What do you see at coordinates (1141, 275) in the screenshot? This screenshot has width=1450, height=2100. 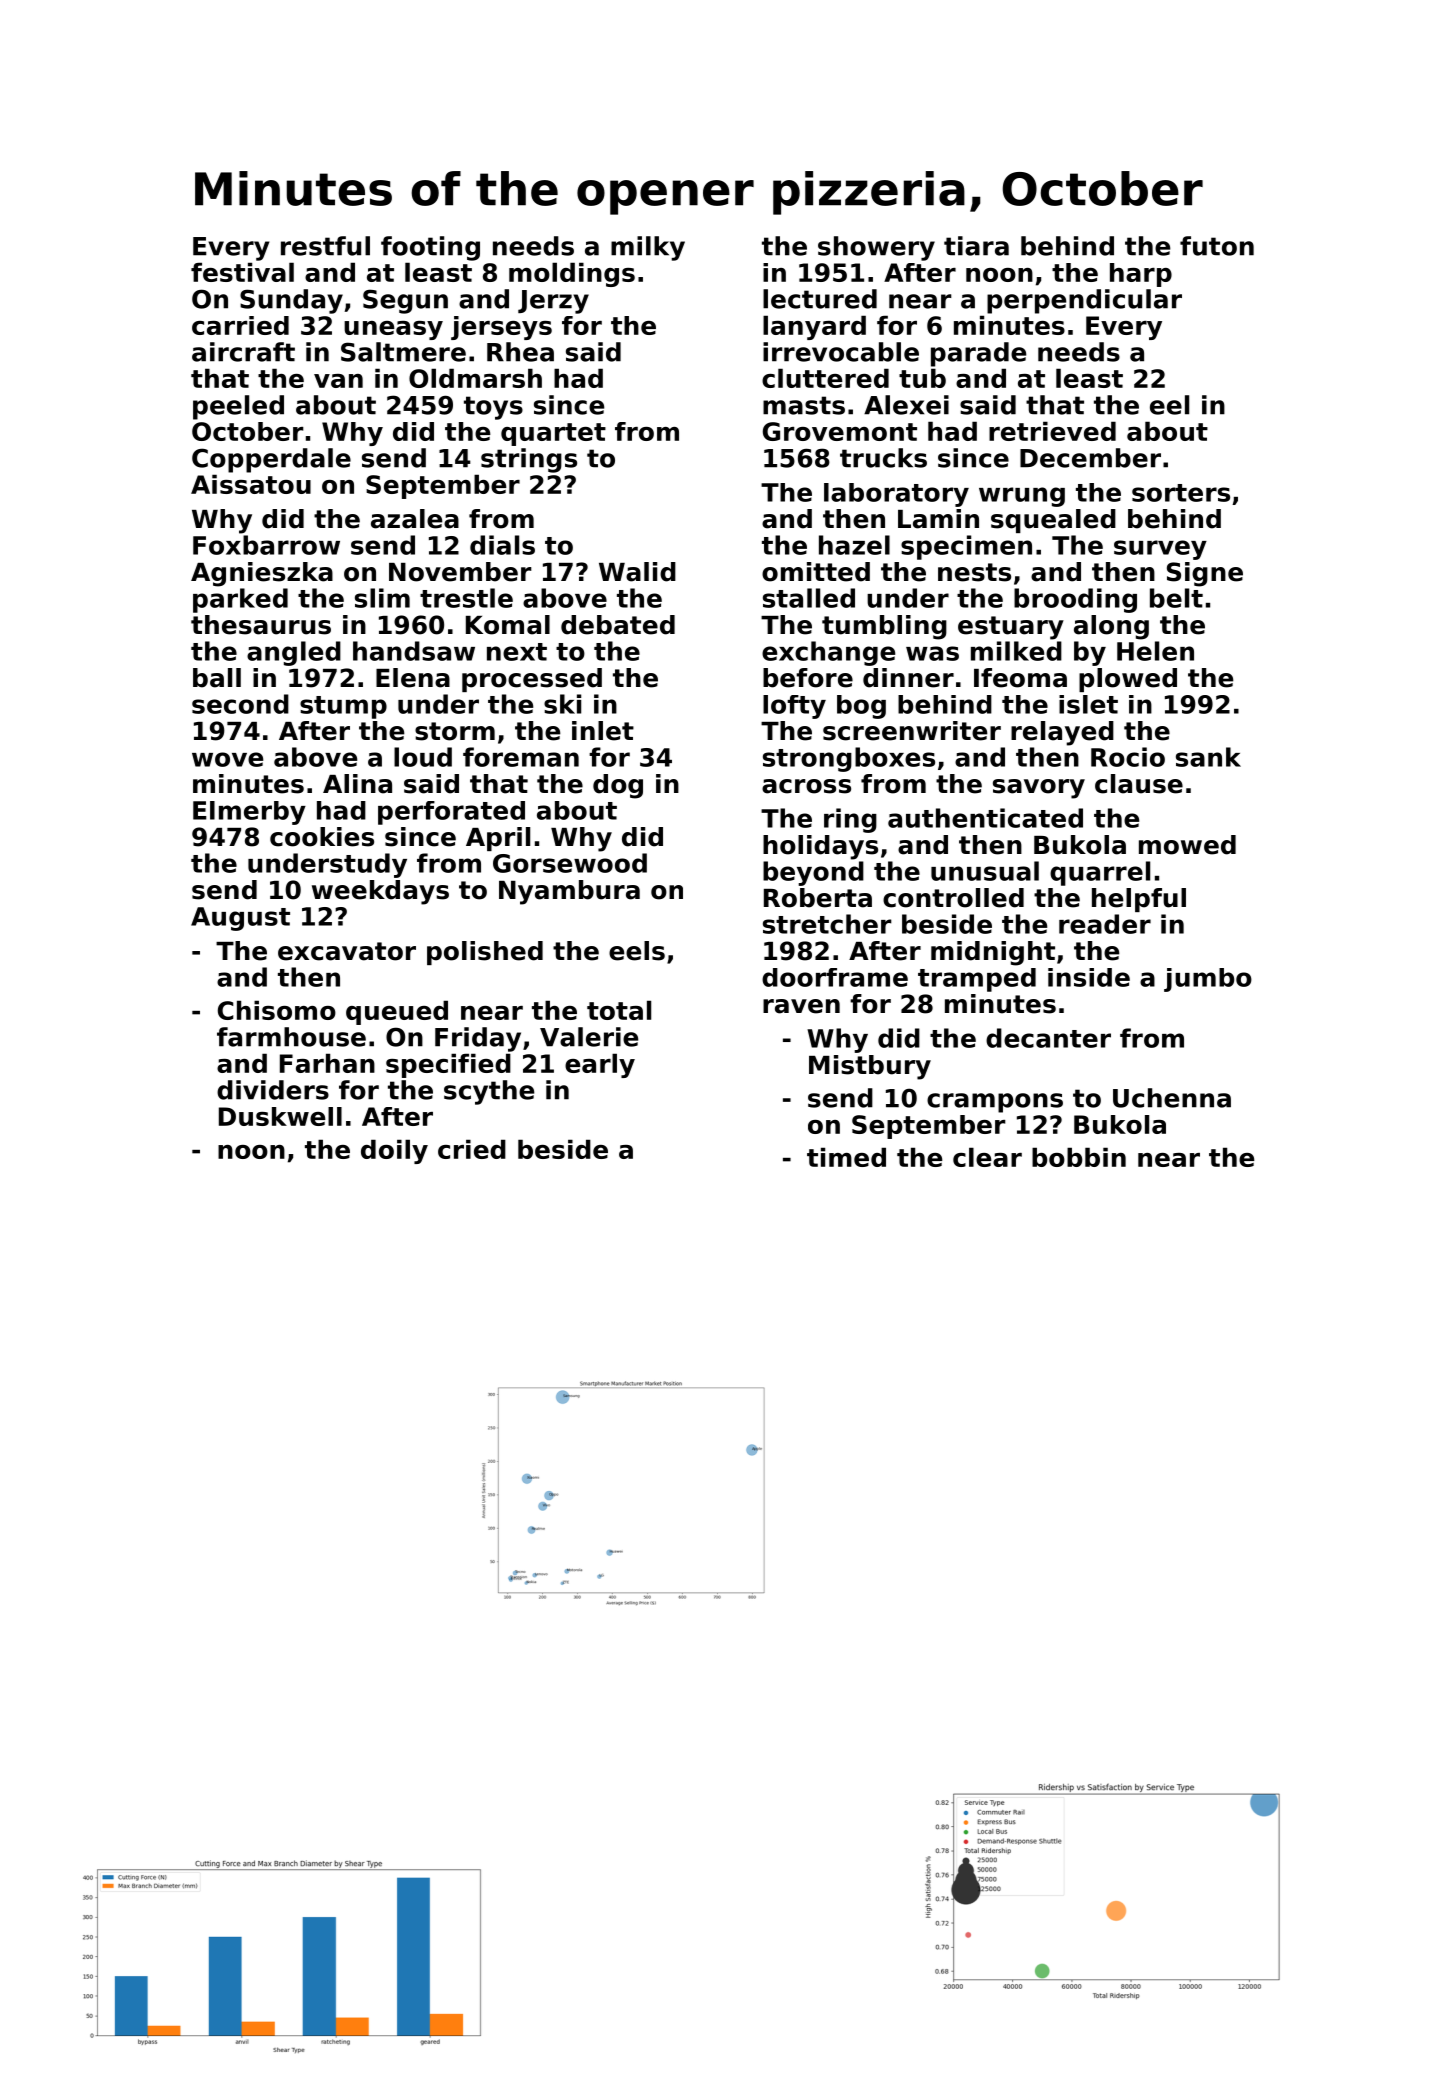 I see `harp` at bounding box center [1141, 275].
